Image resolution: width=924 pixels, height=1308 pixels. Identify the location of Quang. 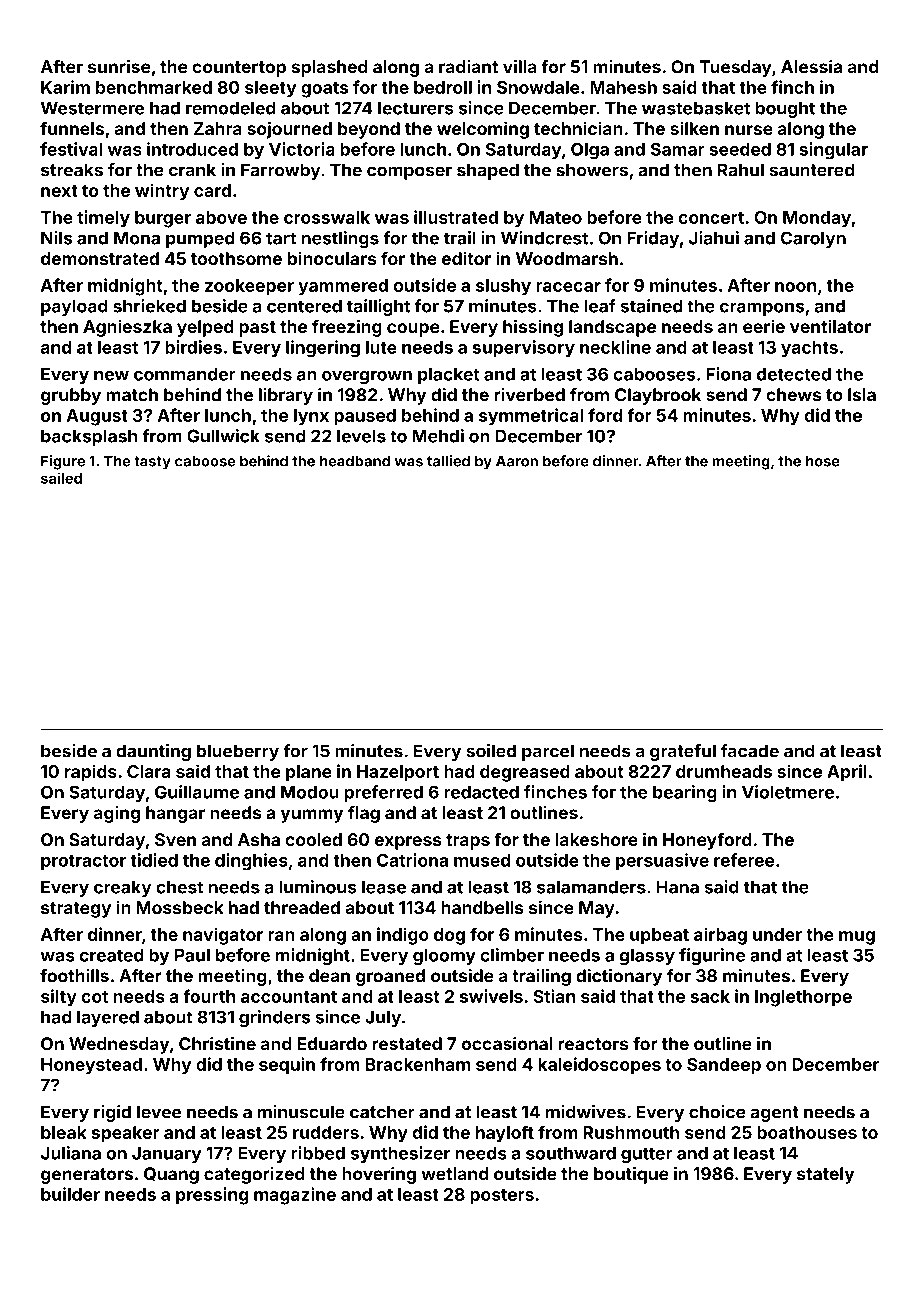
(171, 1175).
